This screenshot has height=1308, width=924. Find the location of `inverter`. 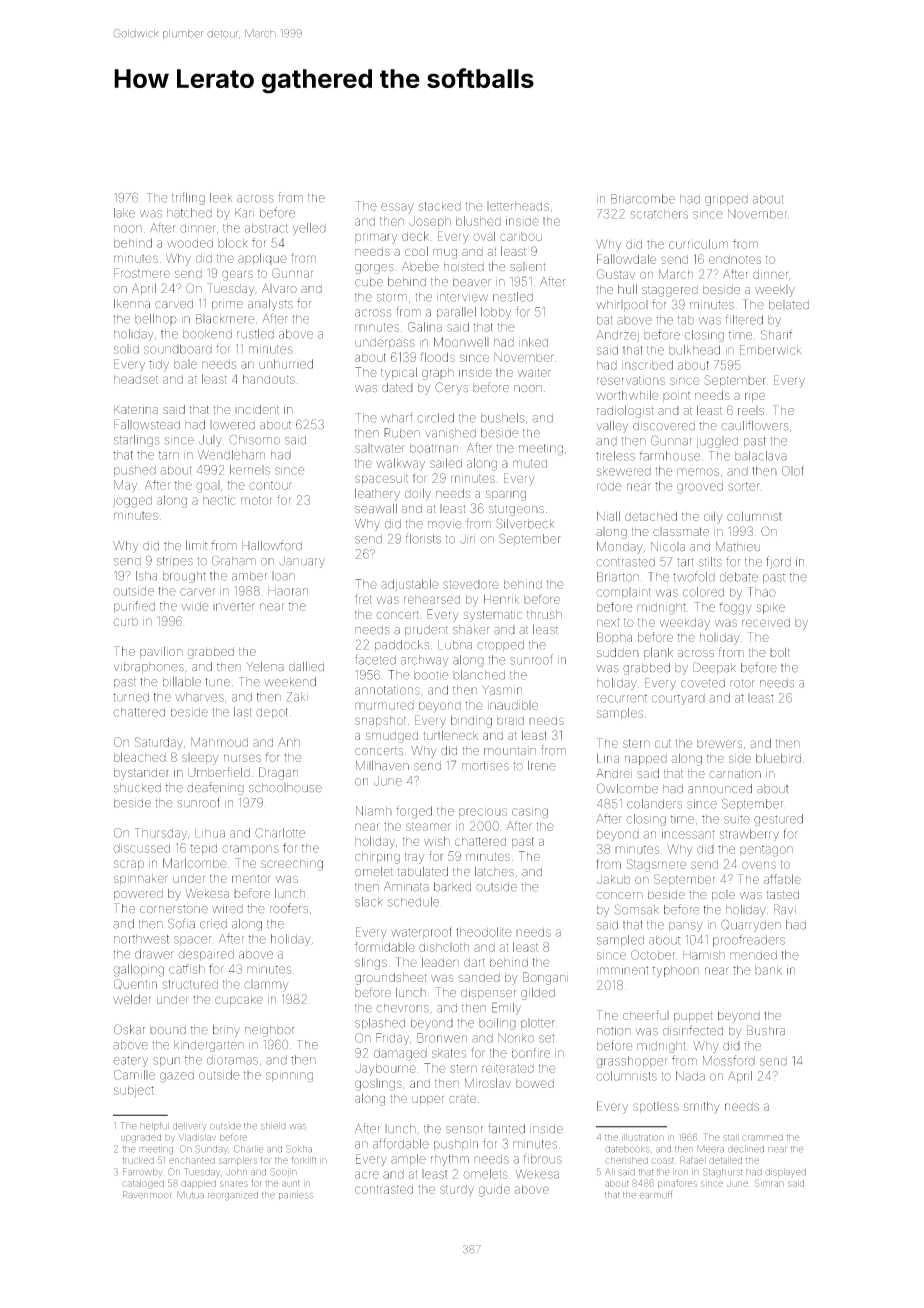

inverter is located at coordinates (234, 606).
